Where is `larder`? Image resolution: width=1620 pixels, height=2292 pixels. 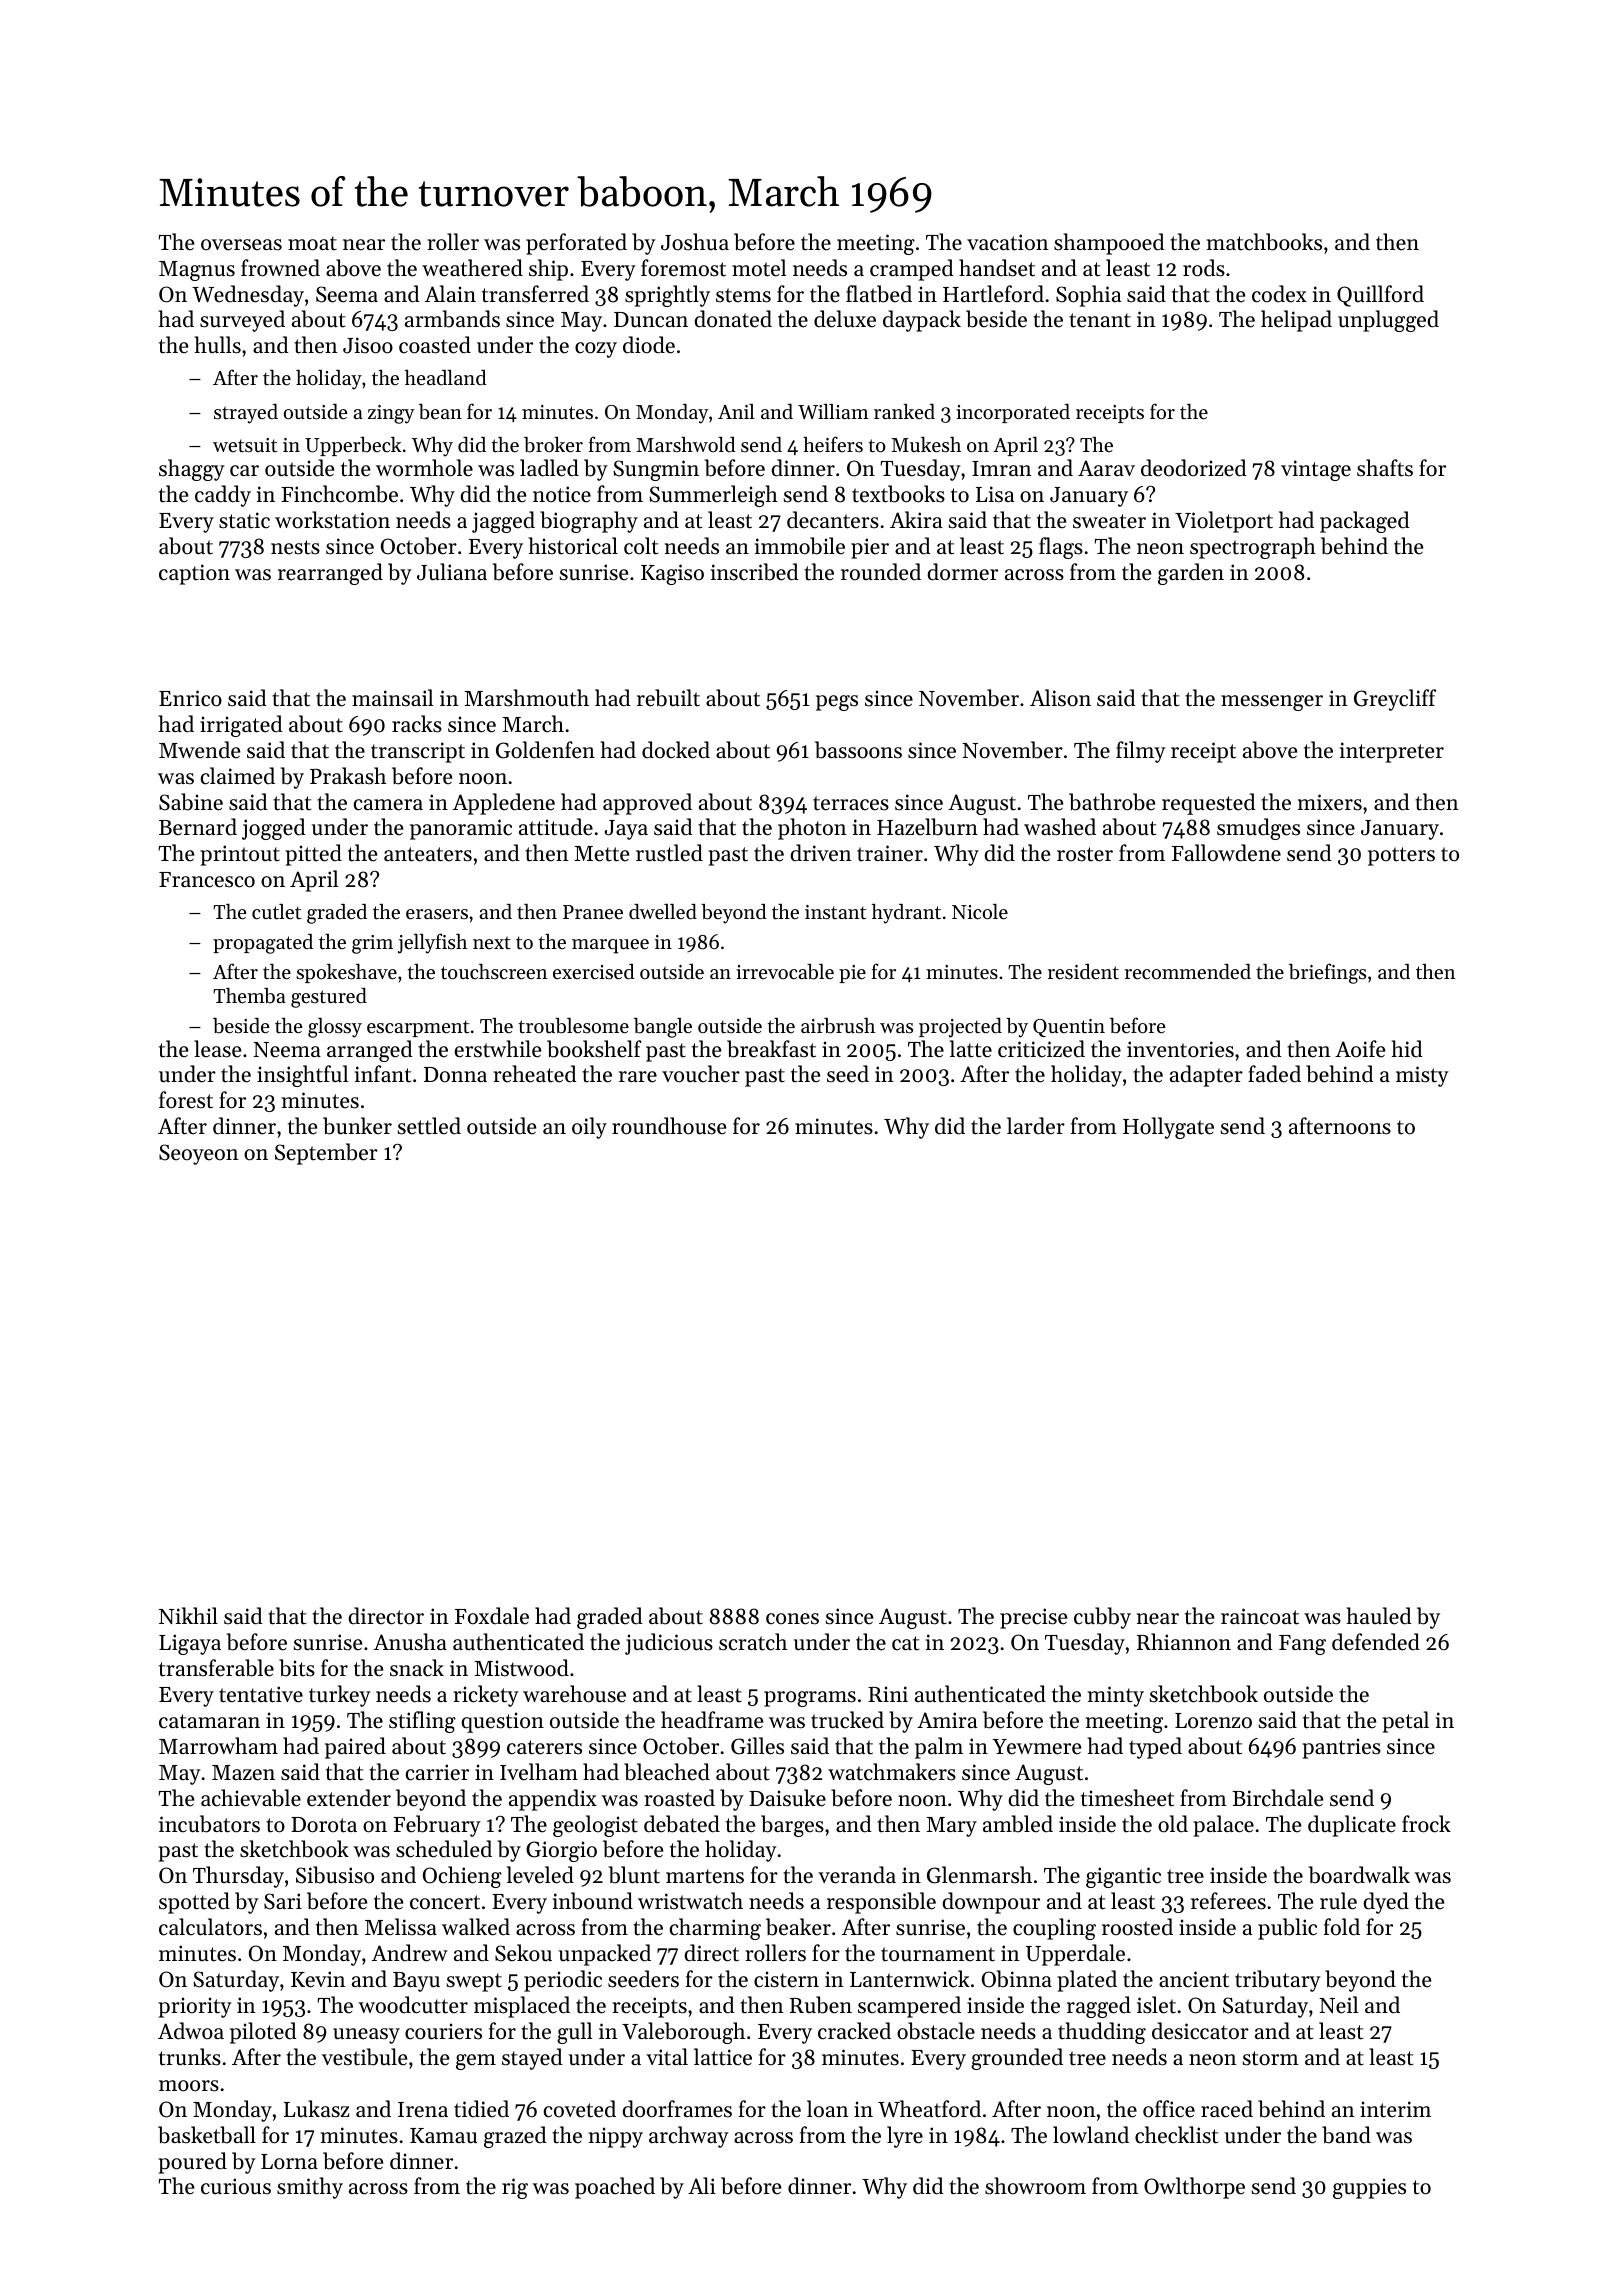 larder is located at coordinates (1036, 1126).
